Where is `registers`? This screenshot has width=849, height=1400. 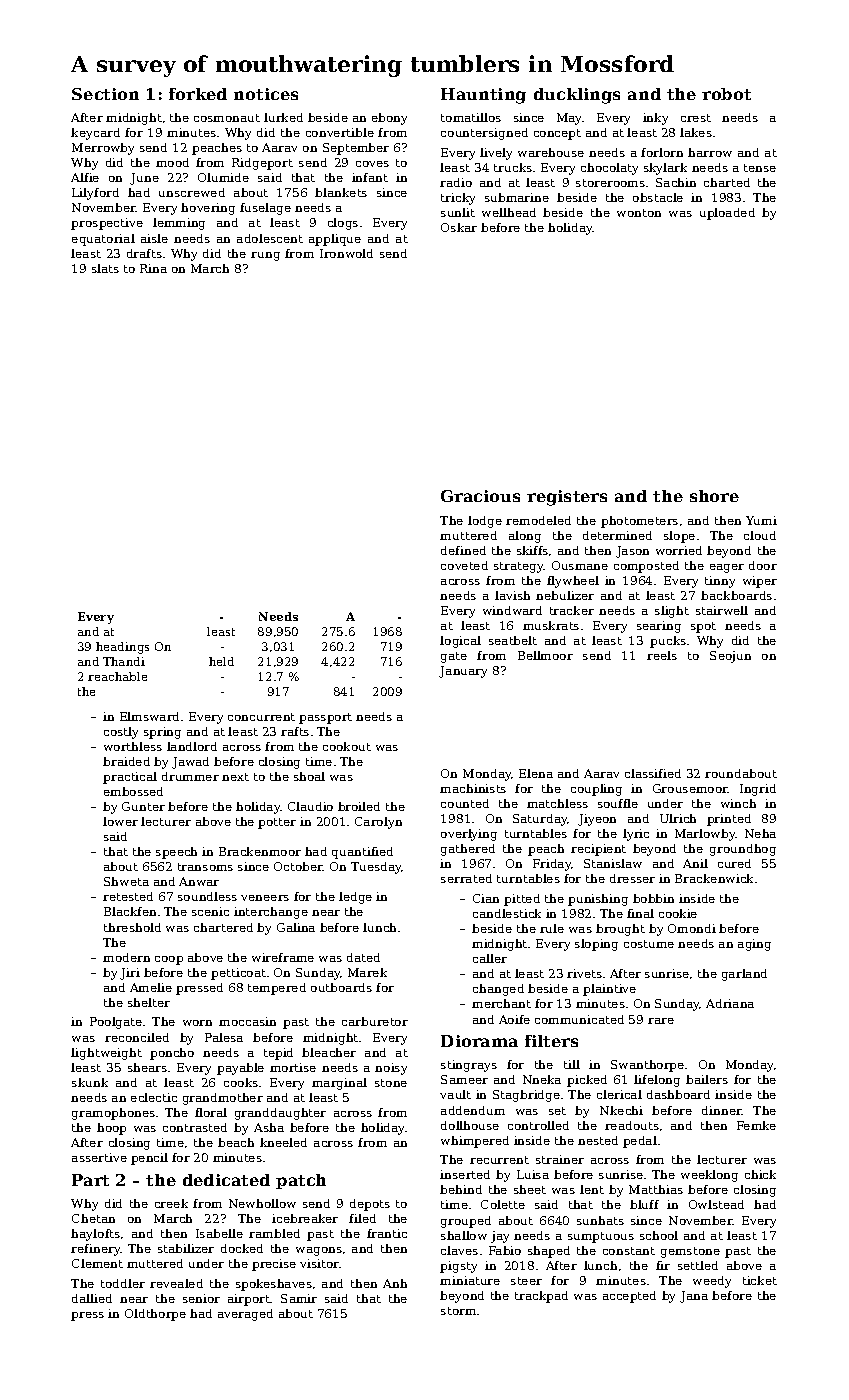
registers is located at coordinates (567, 498).
